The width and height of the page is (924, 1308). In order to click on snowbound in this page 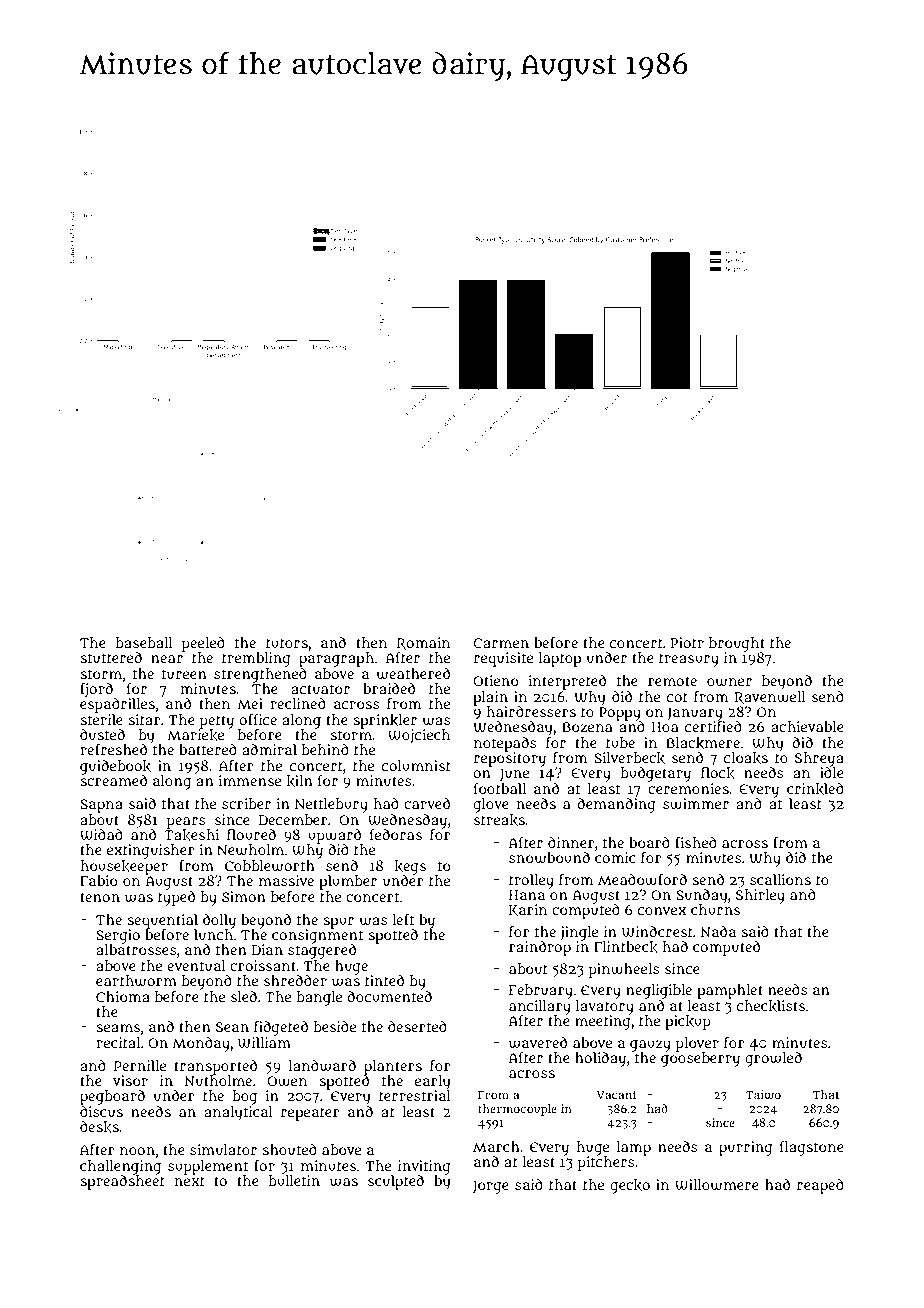, I will do `click(549, 858)`.
